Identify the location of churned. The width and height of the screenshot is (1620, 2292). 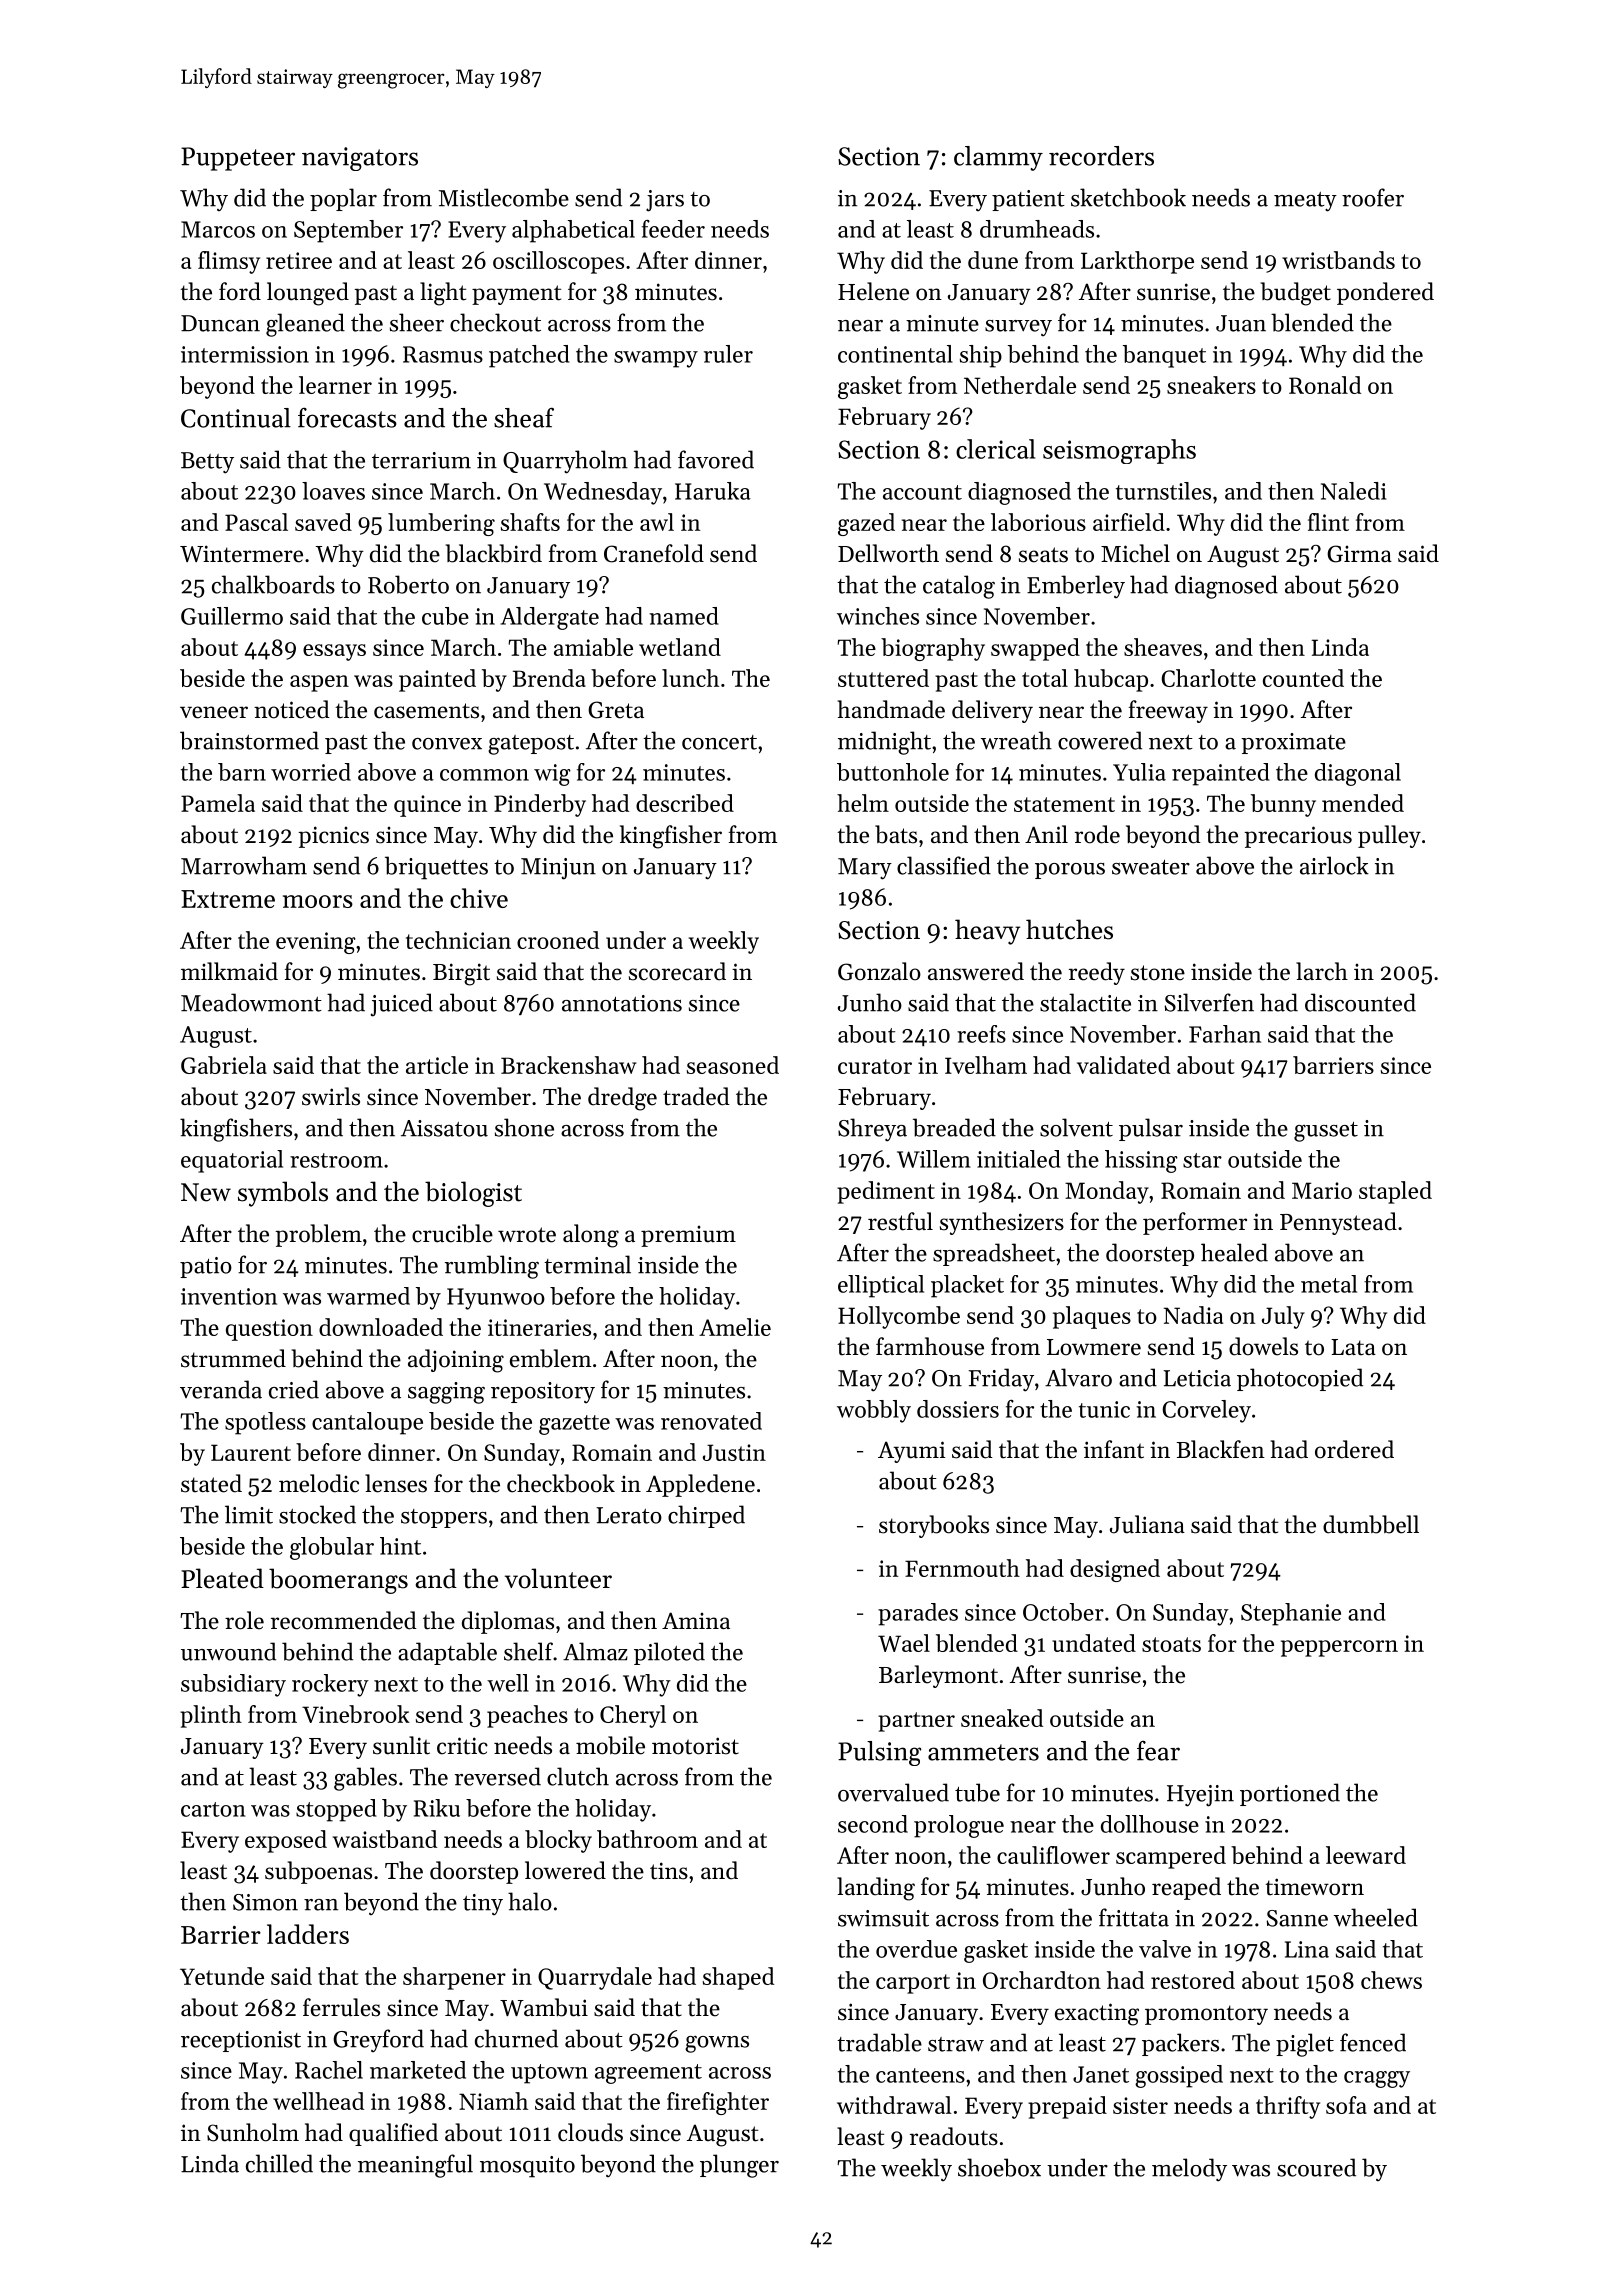
(516, 2038).
